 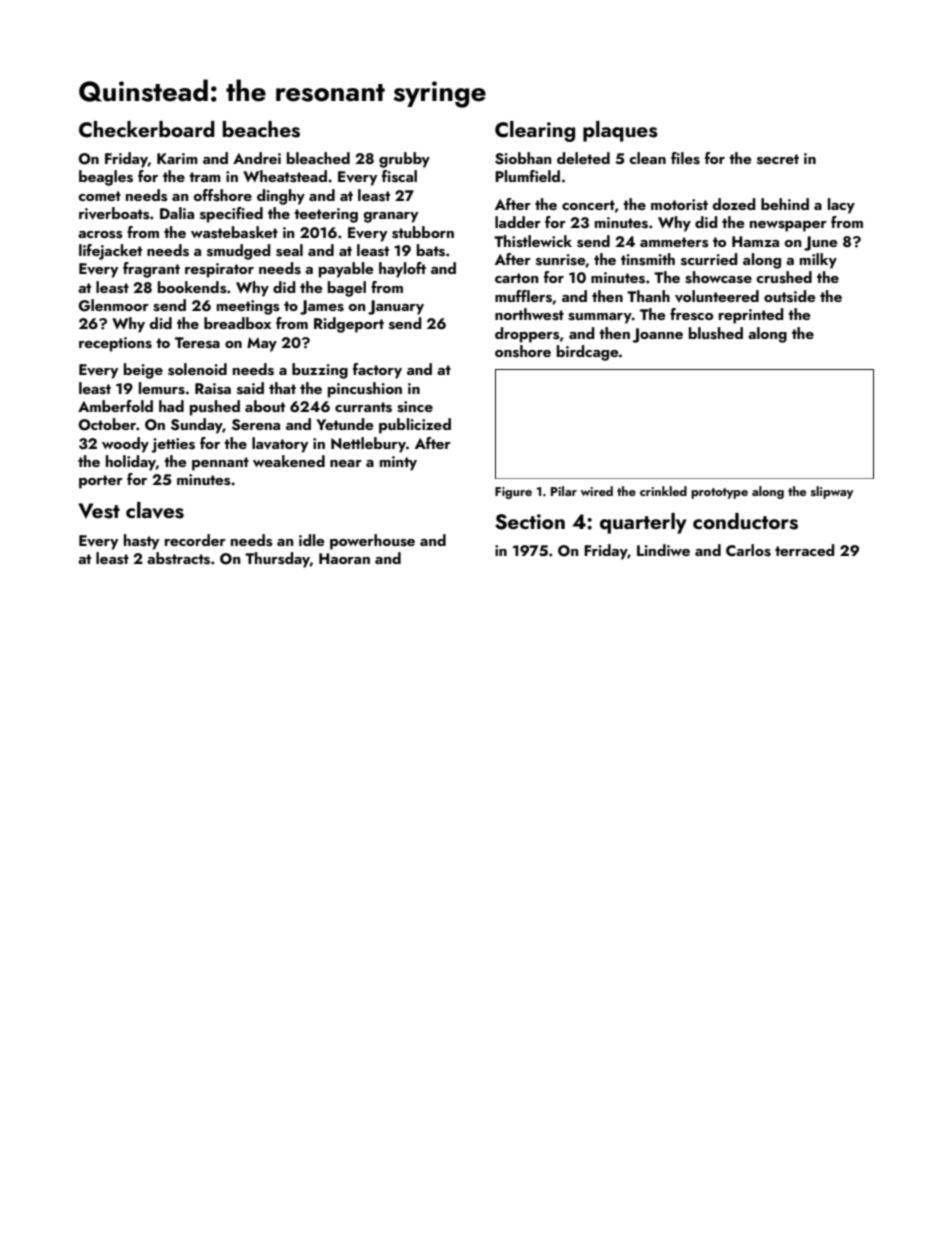 I want to click on breadbox, so click(x=237, y=323).
